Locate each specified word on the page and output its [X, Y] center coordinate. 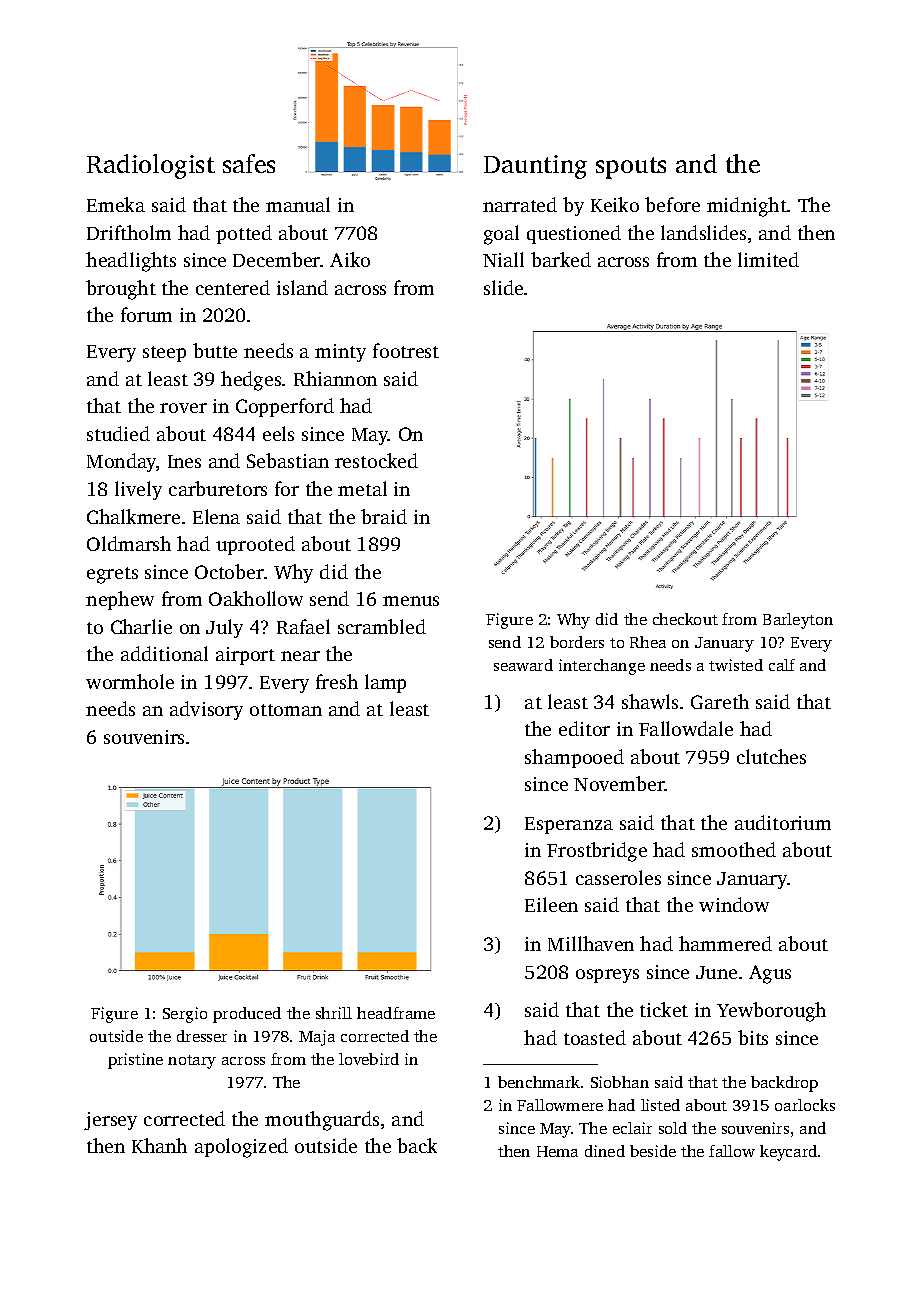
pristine [135, 1061]
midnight [747, 207]
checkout [685, 619]
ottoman [286, 710]
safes [249, 163]
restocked [376, 460]
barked [561, 259]
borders [577, 642]
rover [183, 408]
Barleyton [798, 621]
